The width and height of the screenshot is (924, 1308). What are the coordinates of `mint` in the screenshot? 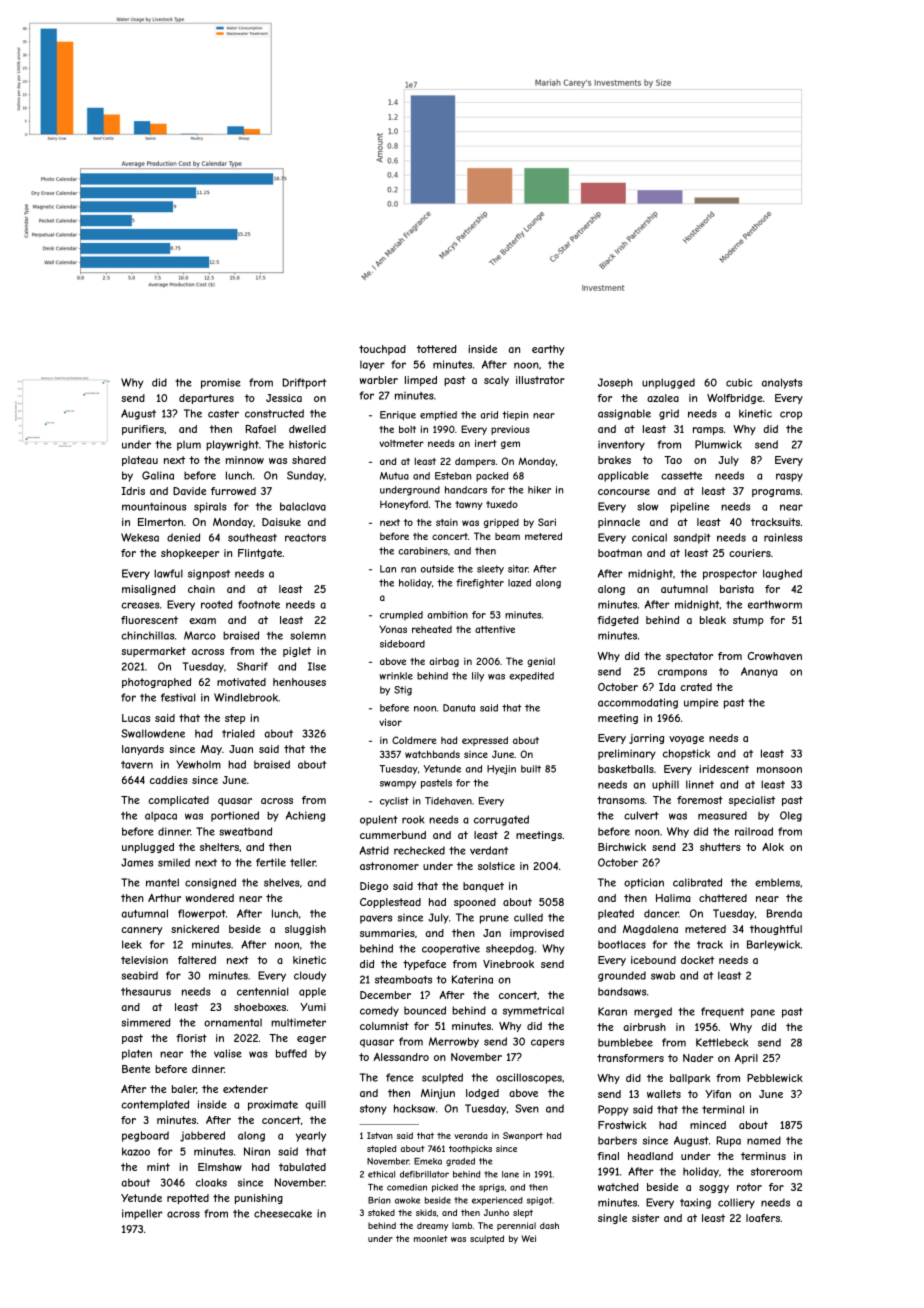 It's located at (158, 1167).
